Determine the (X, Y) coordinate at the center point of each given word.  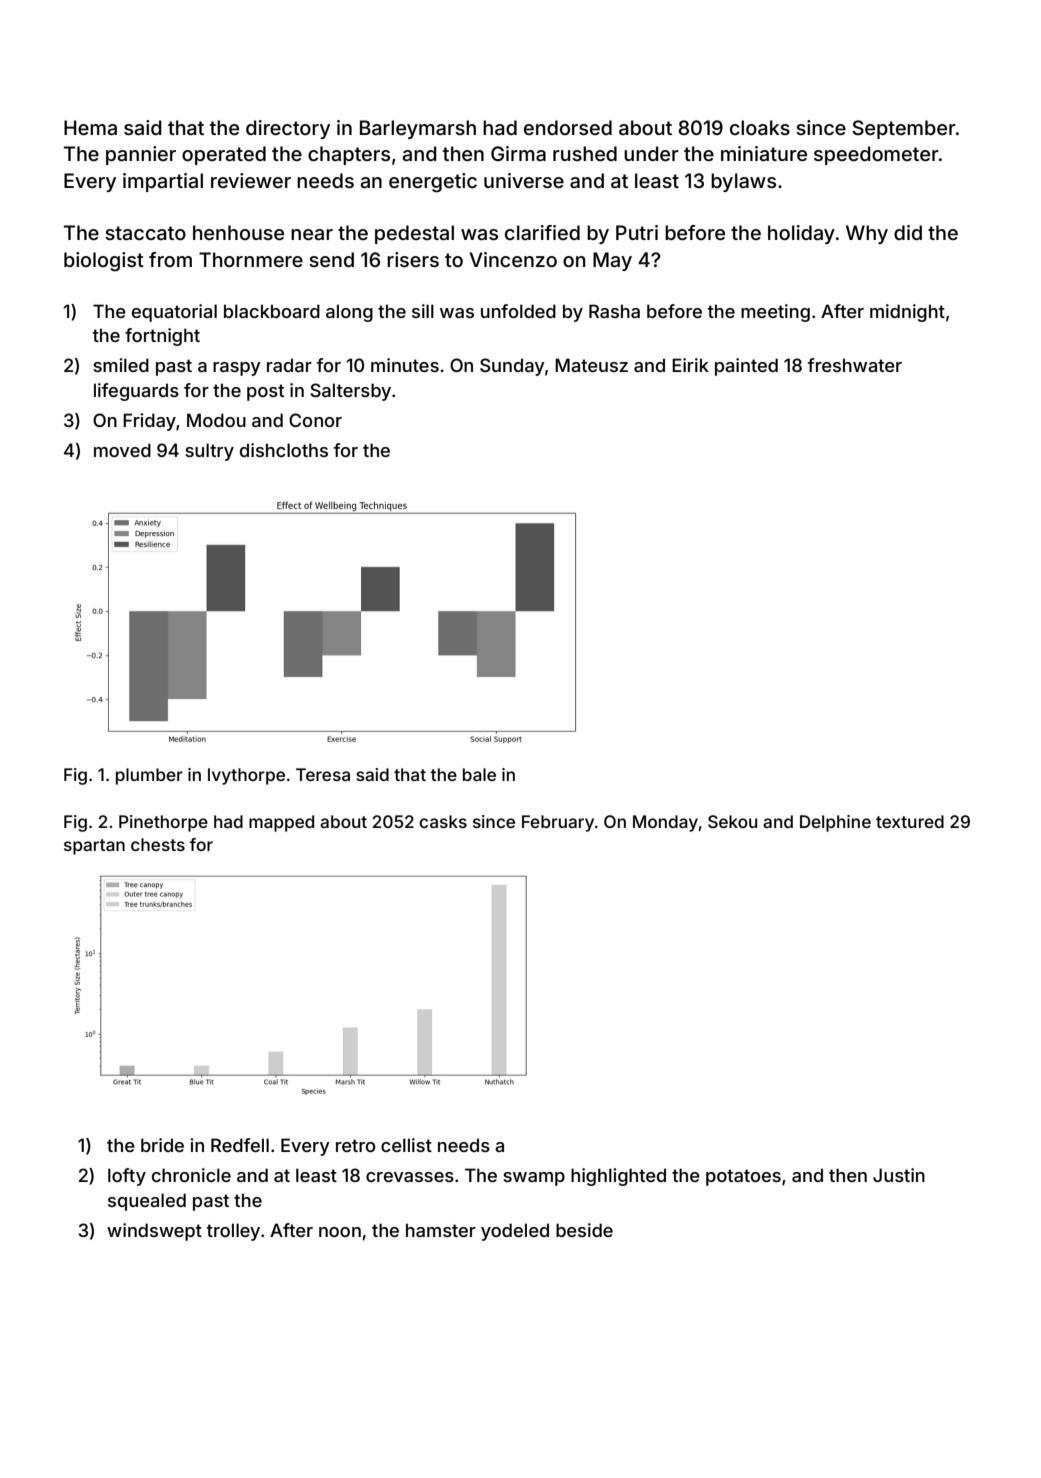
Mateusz (591, 365)
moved (122, 450)
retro (355, 1145)
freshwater (855, 365)
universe (524, 180)
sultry (209, 452)
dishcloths (284, 450)
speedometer (876, 155)
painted (746, 367)
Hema (90, 127)
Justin (899, 1175)
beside (584, 1230)
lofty (127, 1177)
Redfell (240, 1145)
